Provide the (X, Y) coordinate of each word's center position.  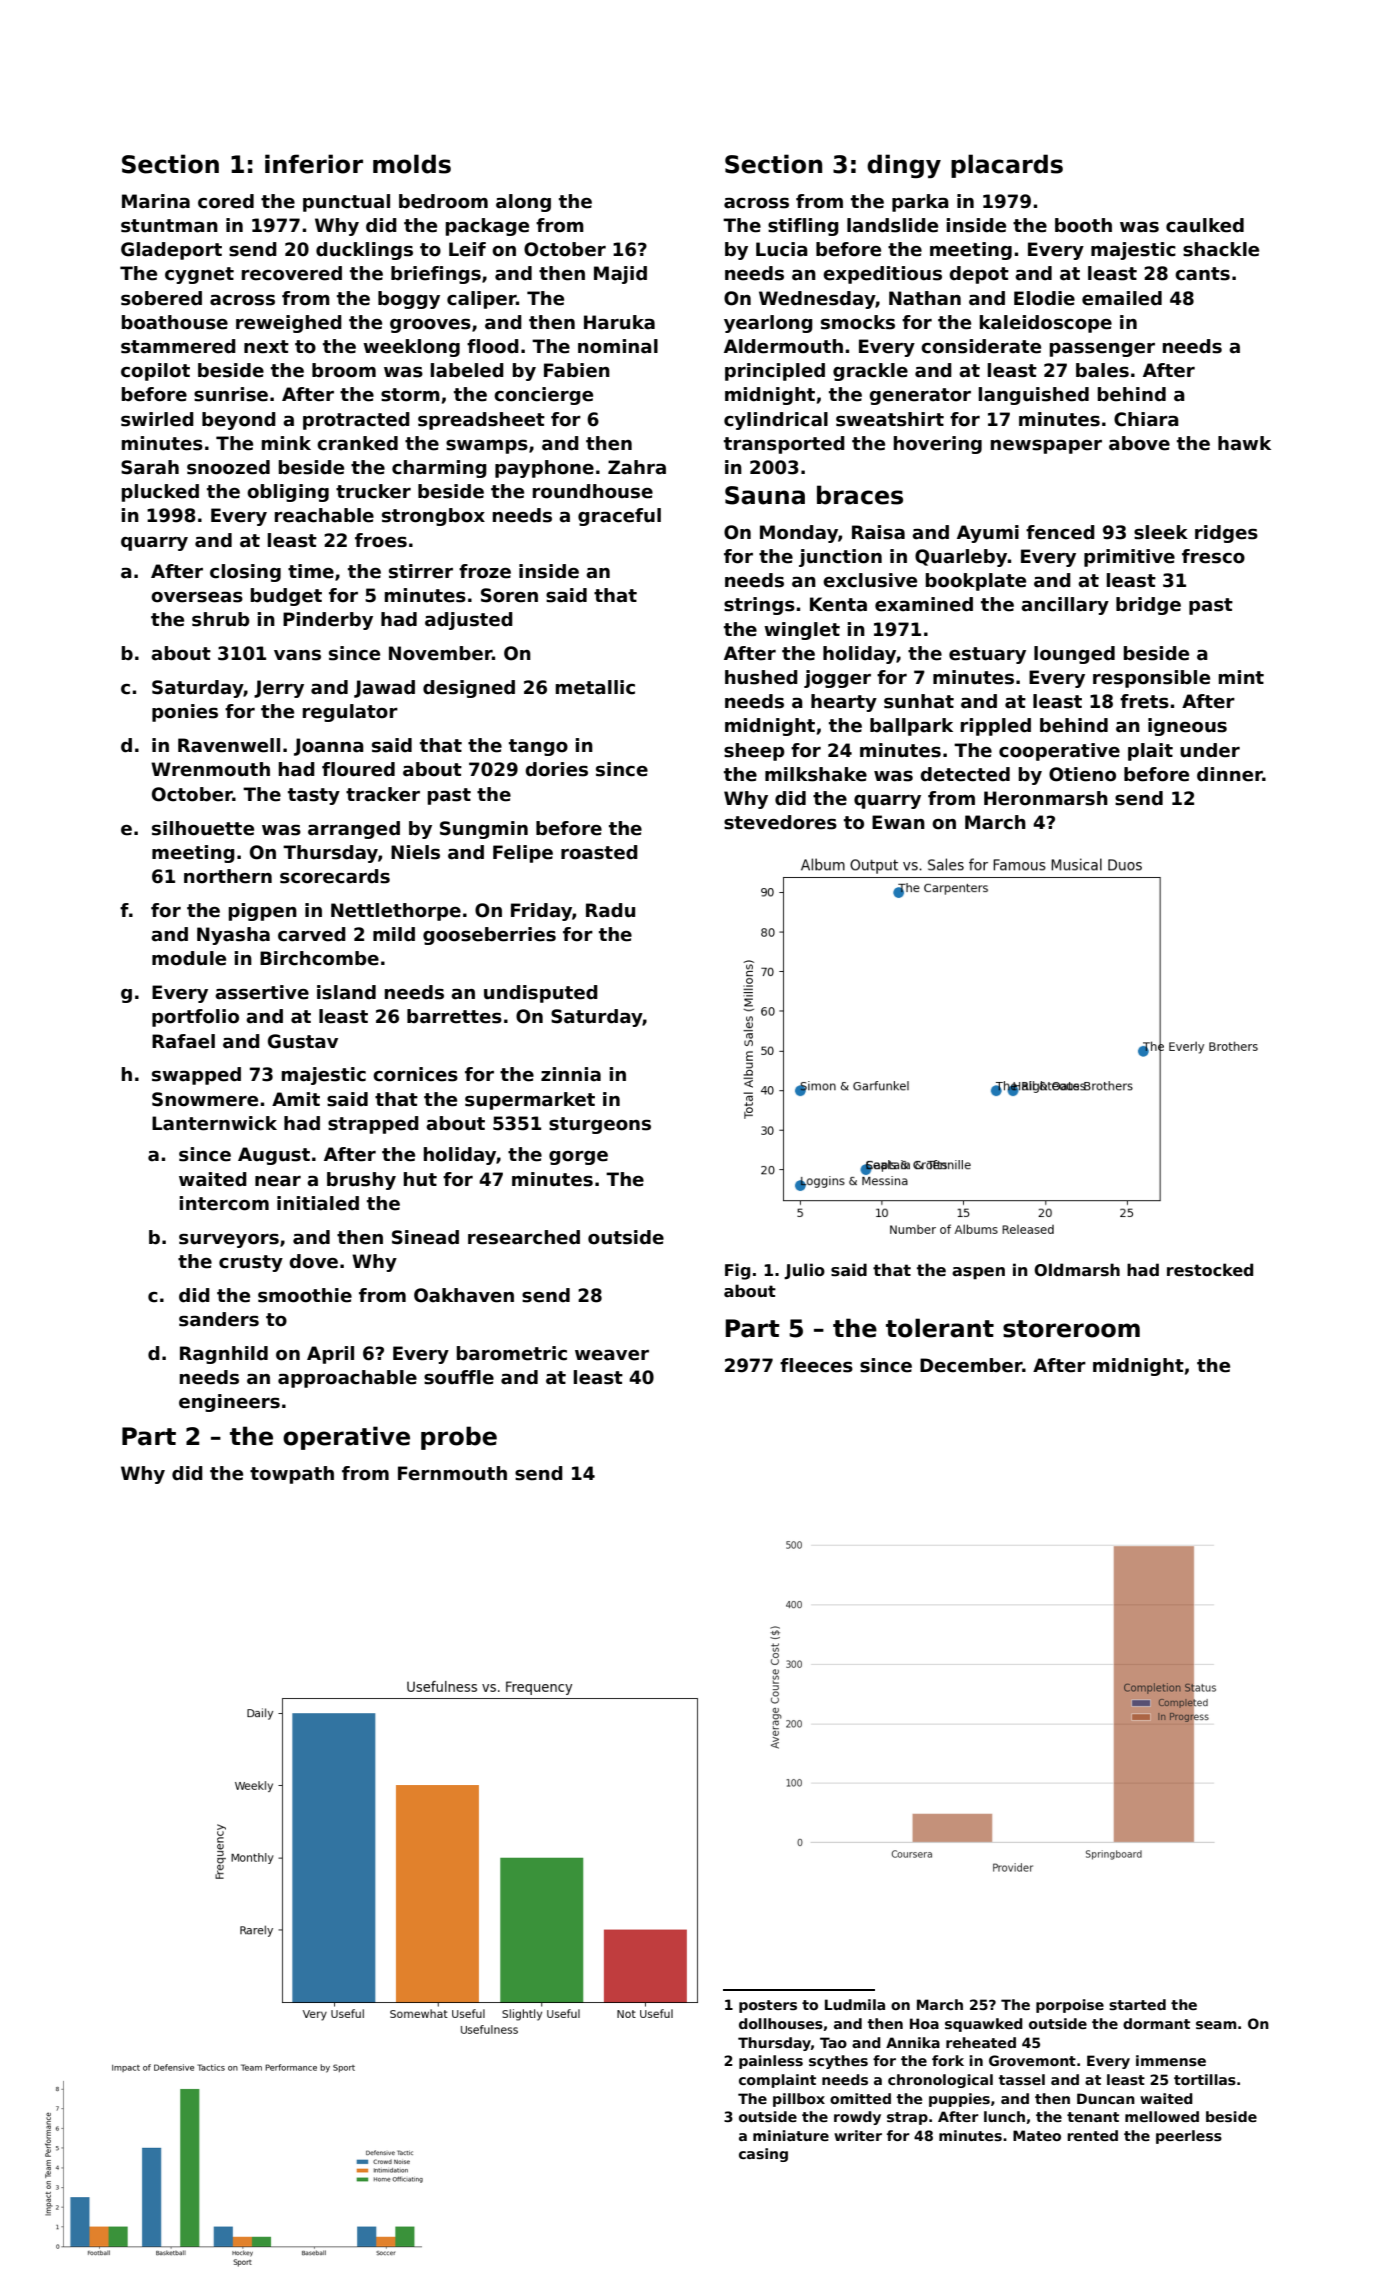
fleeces (816, 1365)
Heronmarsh (1046, 798)
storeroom (1071, 1329)
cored (226, 201)
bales (1102, 370)
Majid (620, 275)
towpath (292, 1475)
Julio (804, 1271)
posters (768, 2006)
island (346, 992)
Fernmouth (452, 1473)
